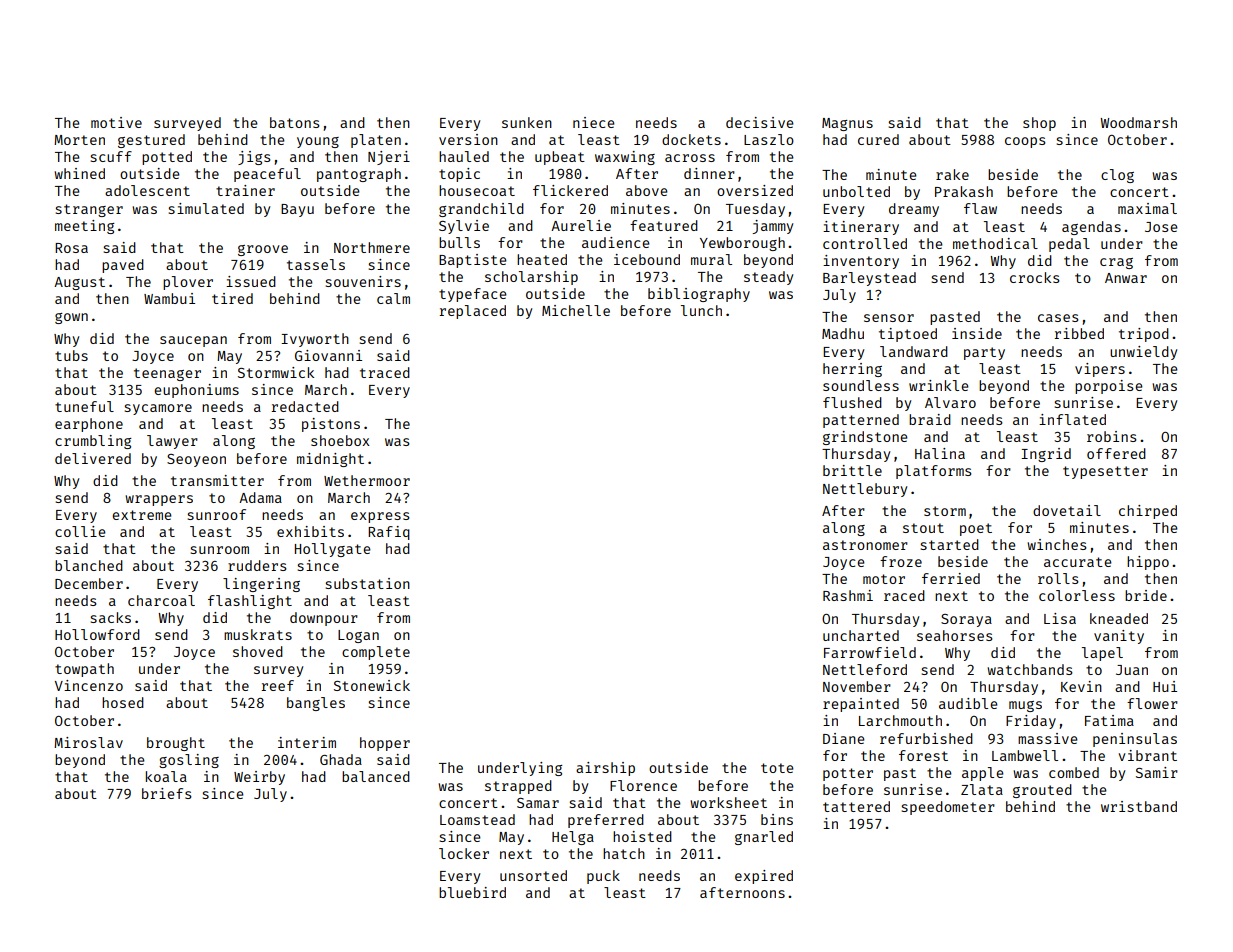 The width and height of the screenshot is (1233, 952). What do you see at coordinates (1058, 318) in the screenshot?
I see `cases` at bounding box center [1058, 318].
